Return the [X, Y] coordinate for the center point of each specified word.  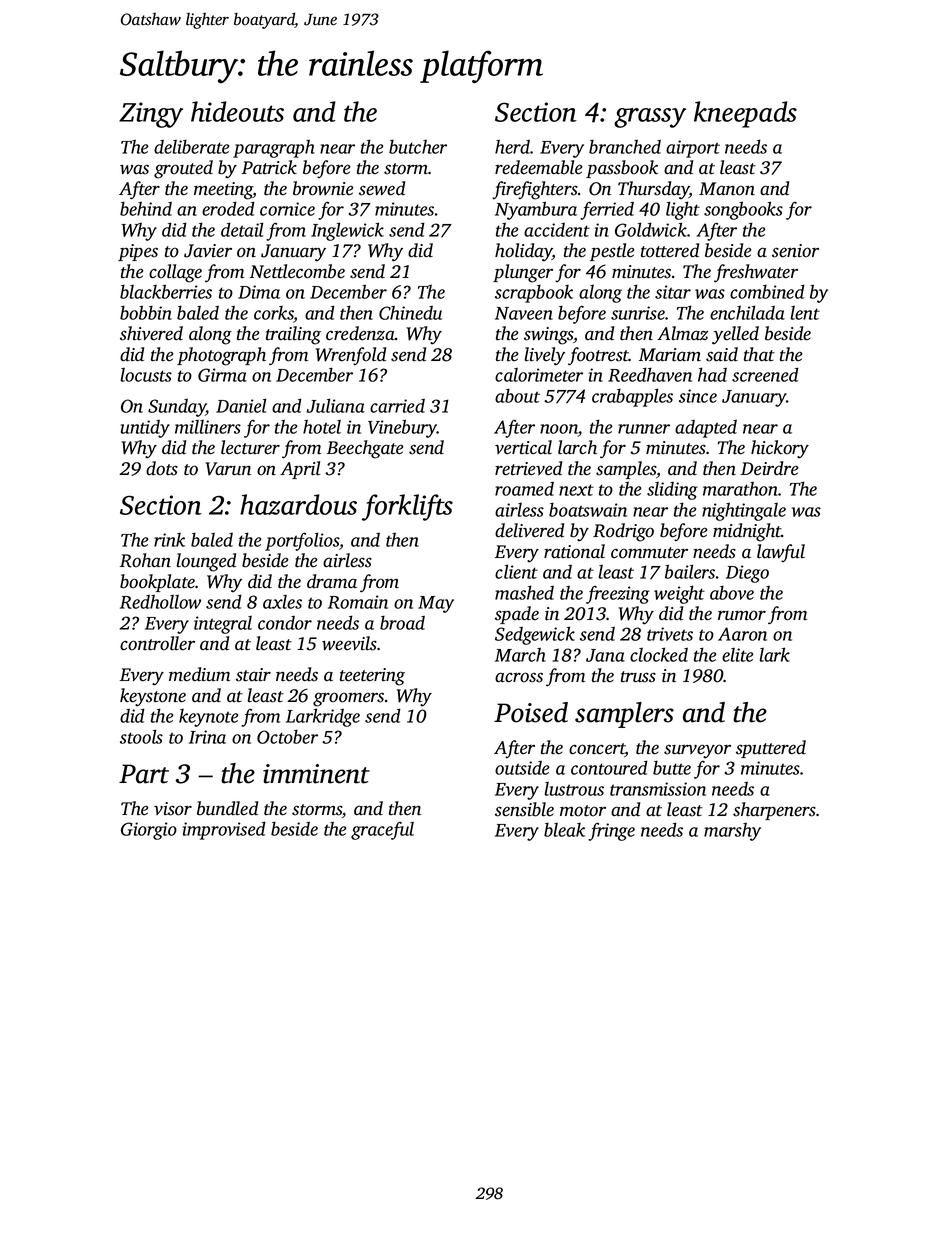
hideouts [237, 111]
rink [169, 540]
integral [223, 625]
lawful [781, 553]
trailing [293, 335]
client [516, 571]
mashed [524, 592]
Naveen [524, 313]
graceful [382, 831]
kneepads [745, 114]
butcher [418, 146]
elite [737, 655]
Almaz [682, 333]
